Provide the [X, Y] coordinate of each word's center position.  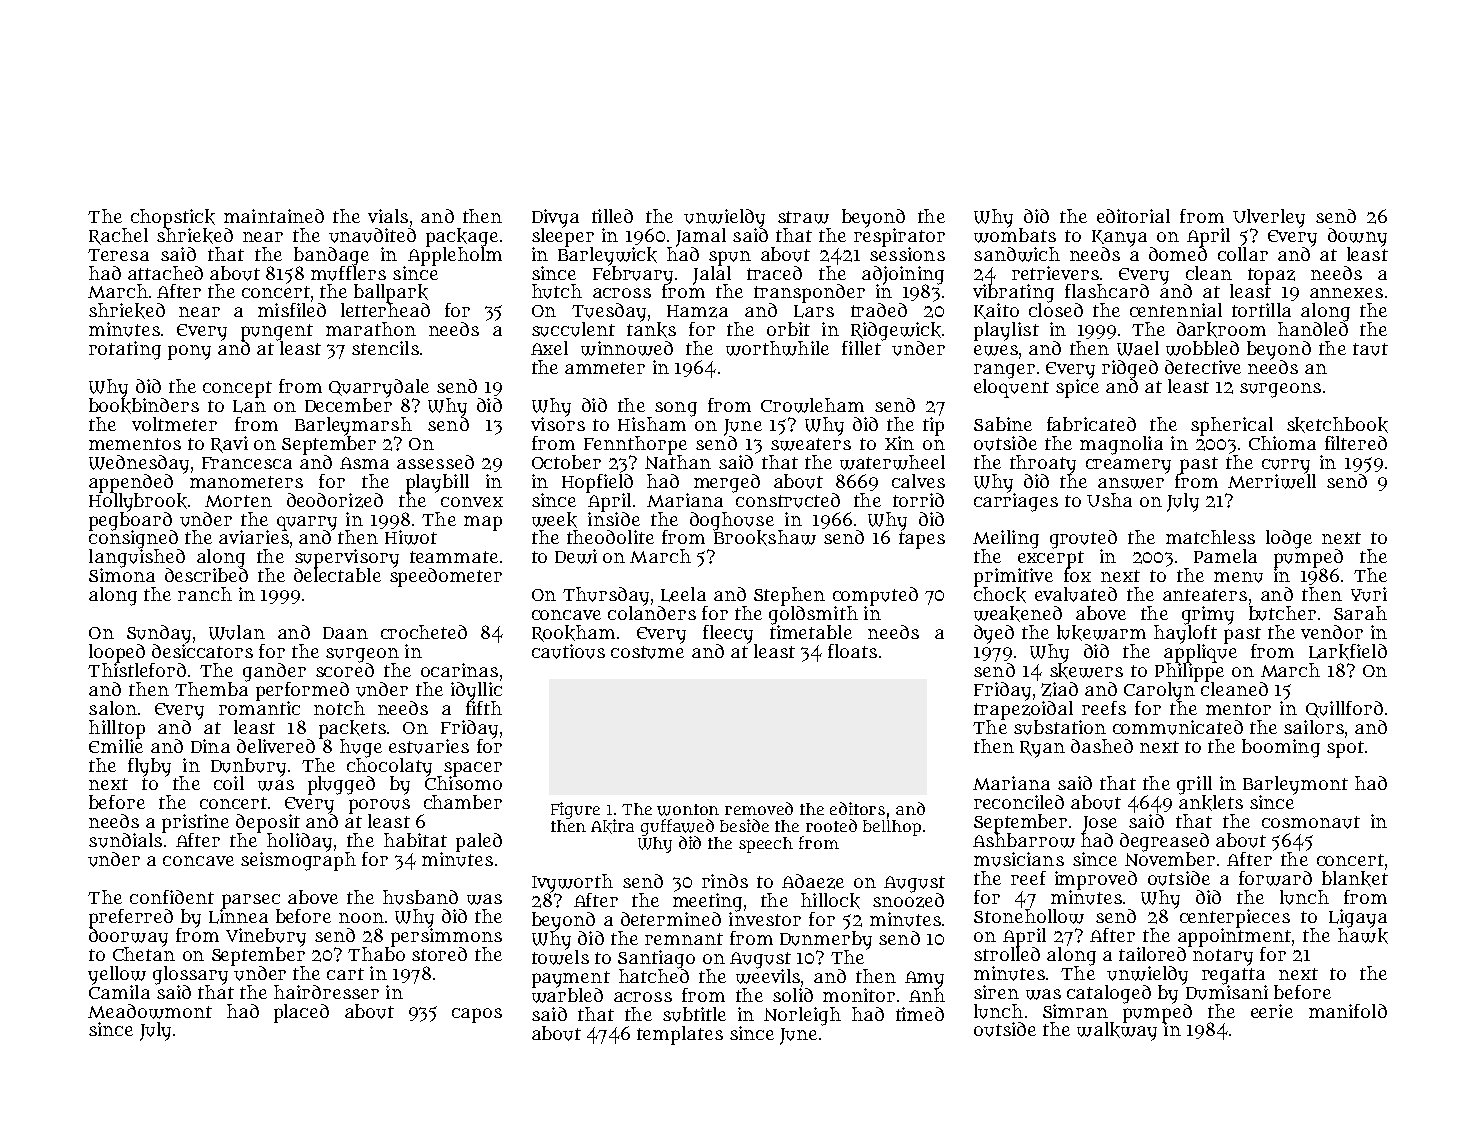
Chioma [1282, 443]
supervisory [347, 558]
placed [301, 1013]
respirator [899, 236]
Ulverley [1269, 218]
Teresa [118, 255]
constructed [788, 500]
